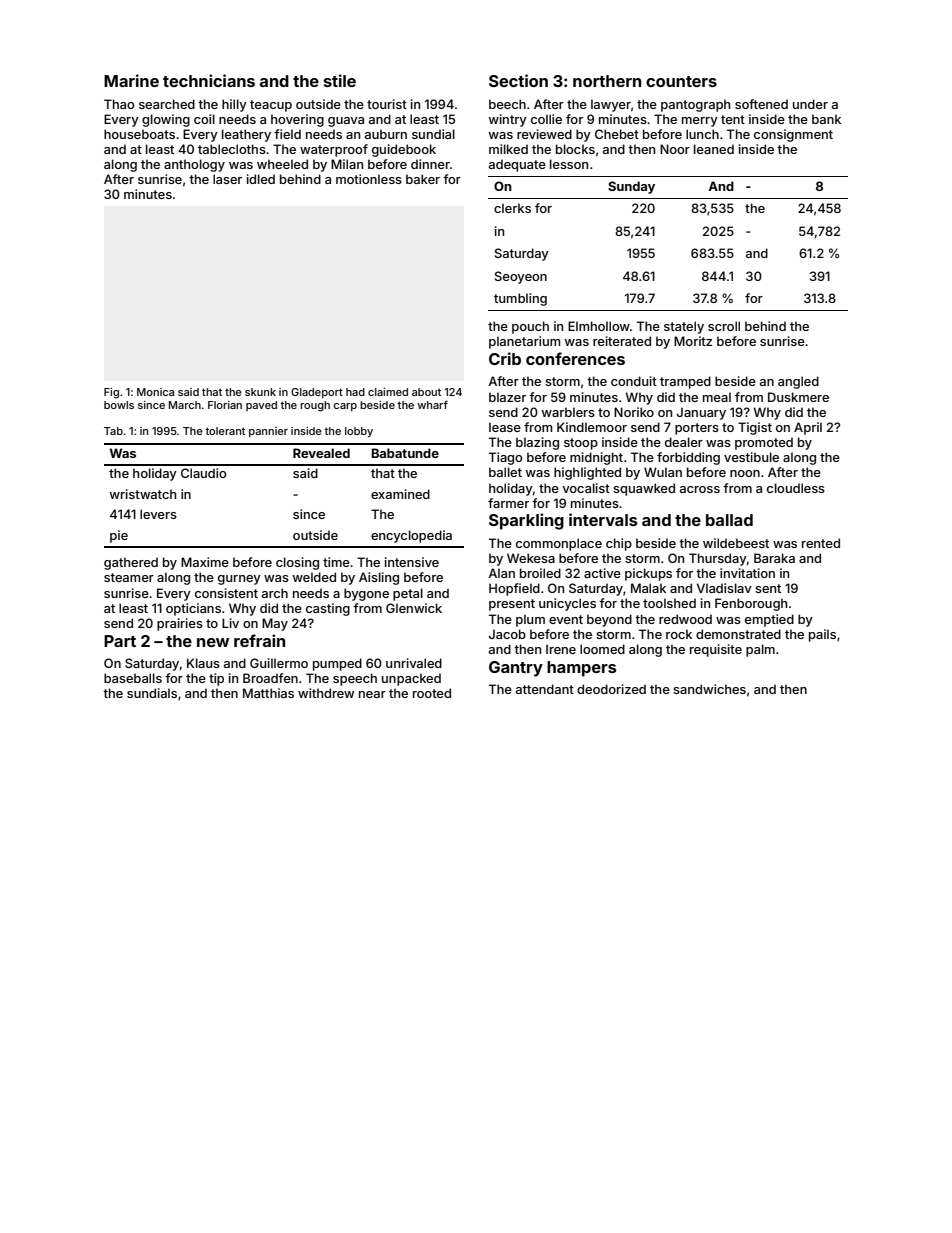 The image size is (952, 1233). I want to click on baker, so click(423, 179).
